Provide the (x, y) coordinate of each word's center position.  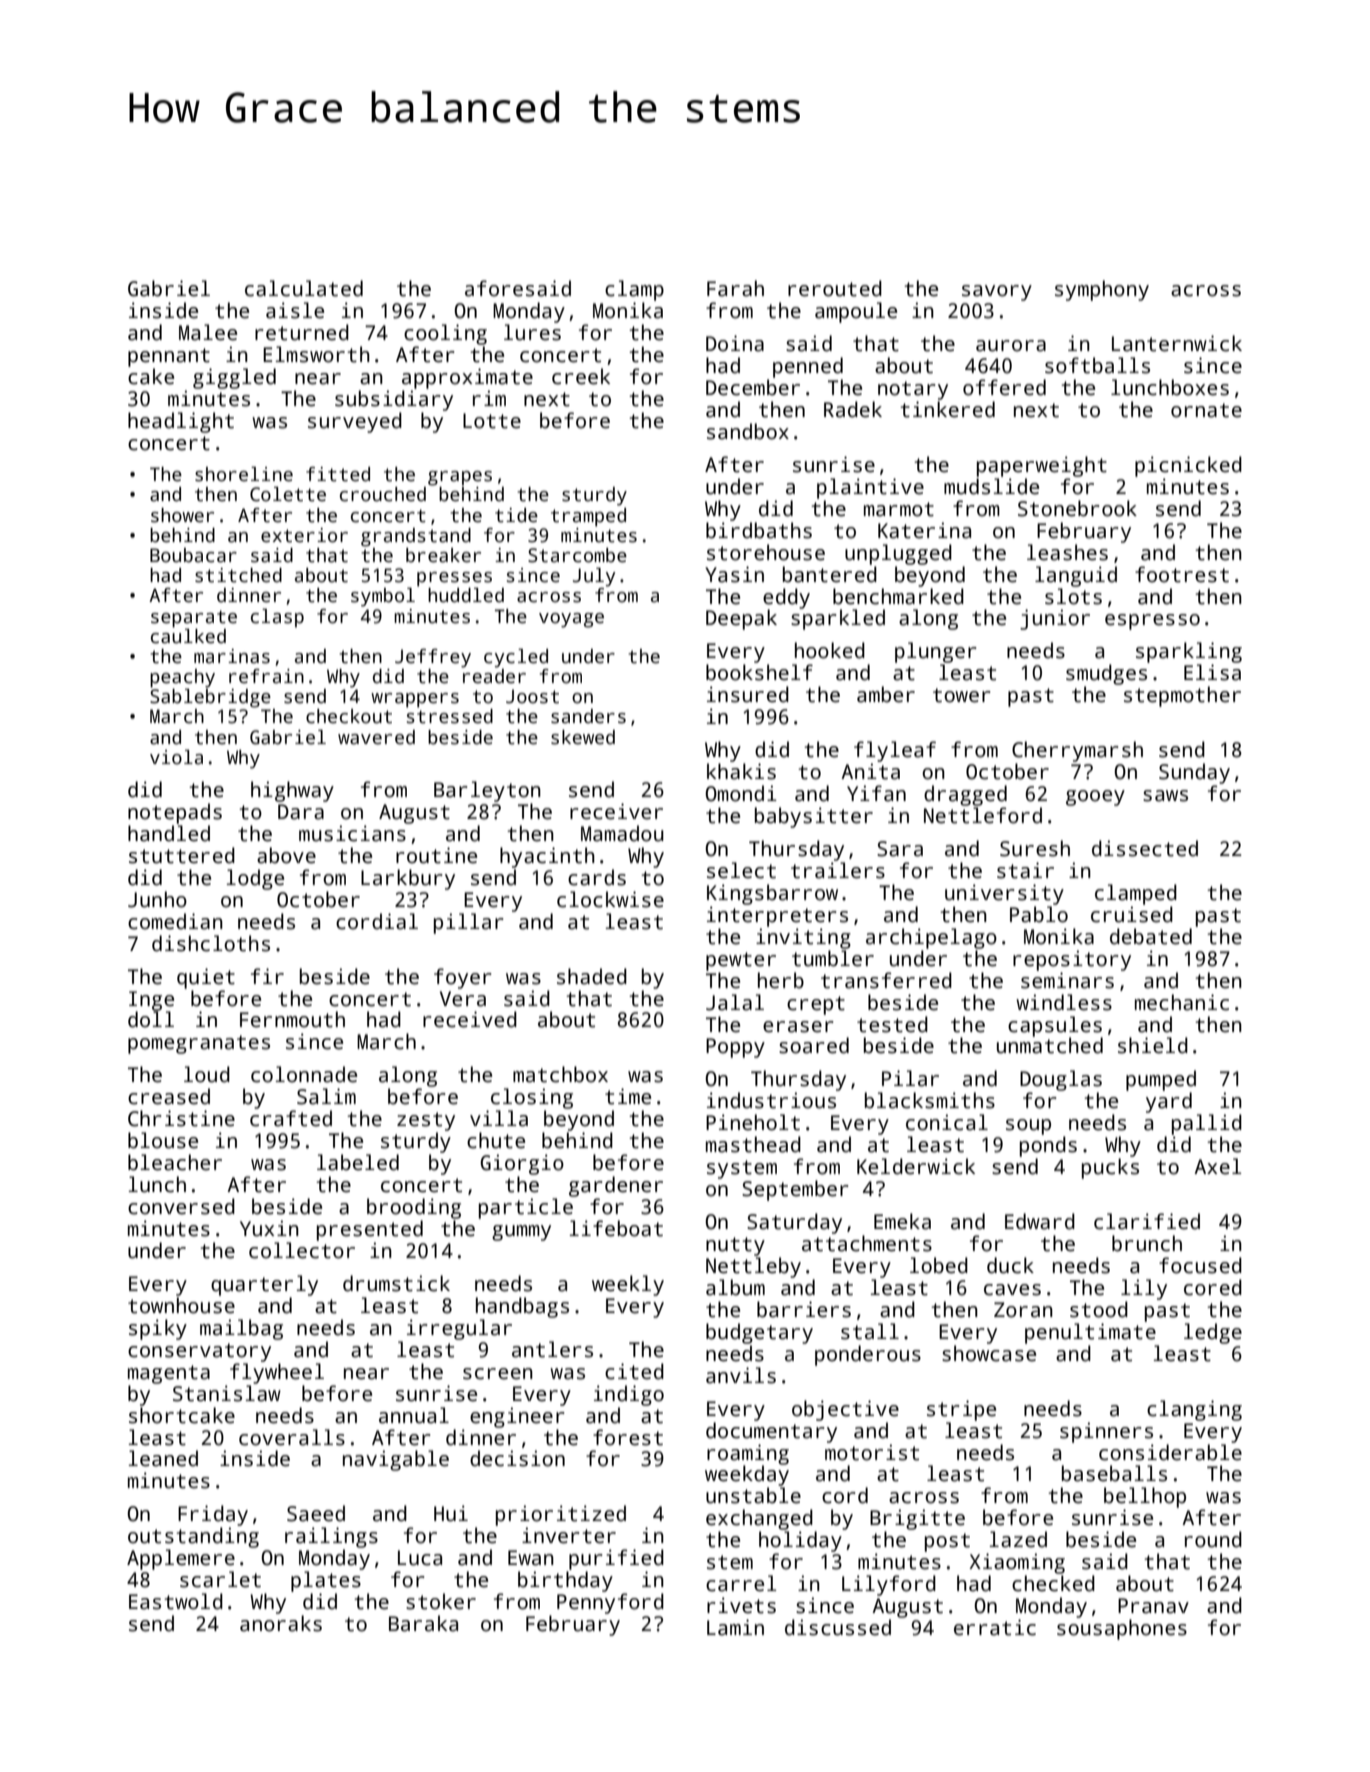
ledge (1213, 1333)
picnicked (1188, 466)
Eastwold (176, 1601)
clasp (277, 618)
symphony (1102, 290)
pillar (469, 923)
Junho (157, 899)
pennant (169, 357)
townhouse (181, 1305)
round (1213, 1539)
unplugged (898, 554)
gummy (521, 1233)
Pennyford (610, 1603)
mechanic (1182, 1002)
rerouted (835, 288)
